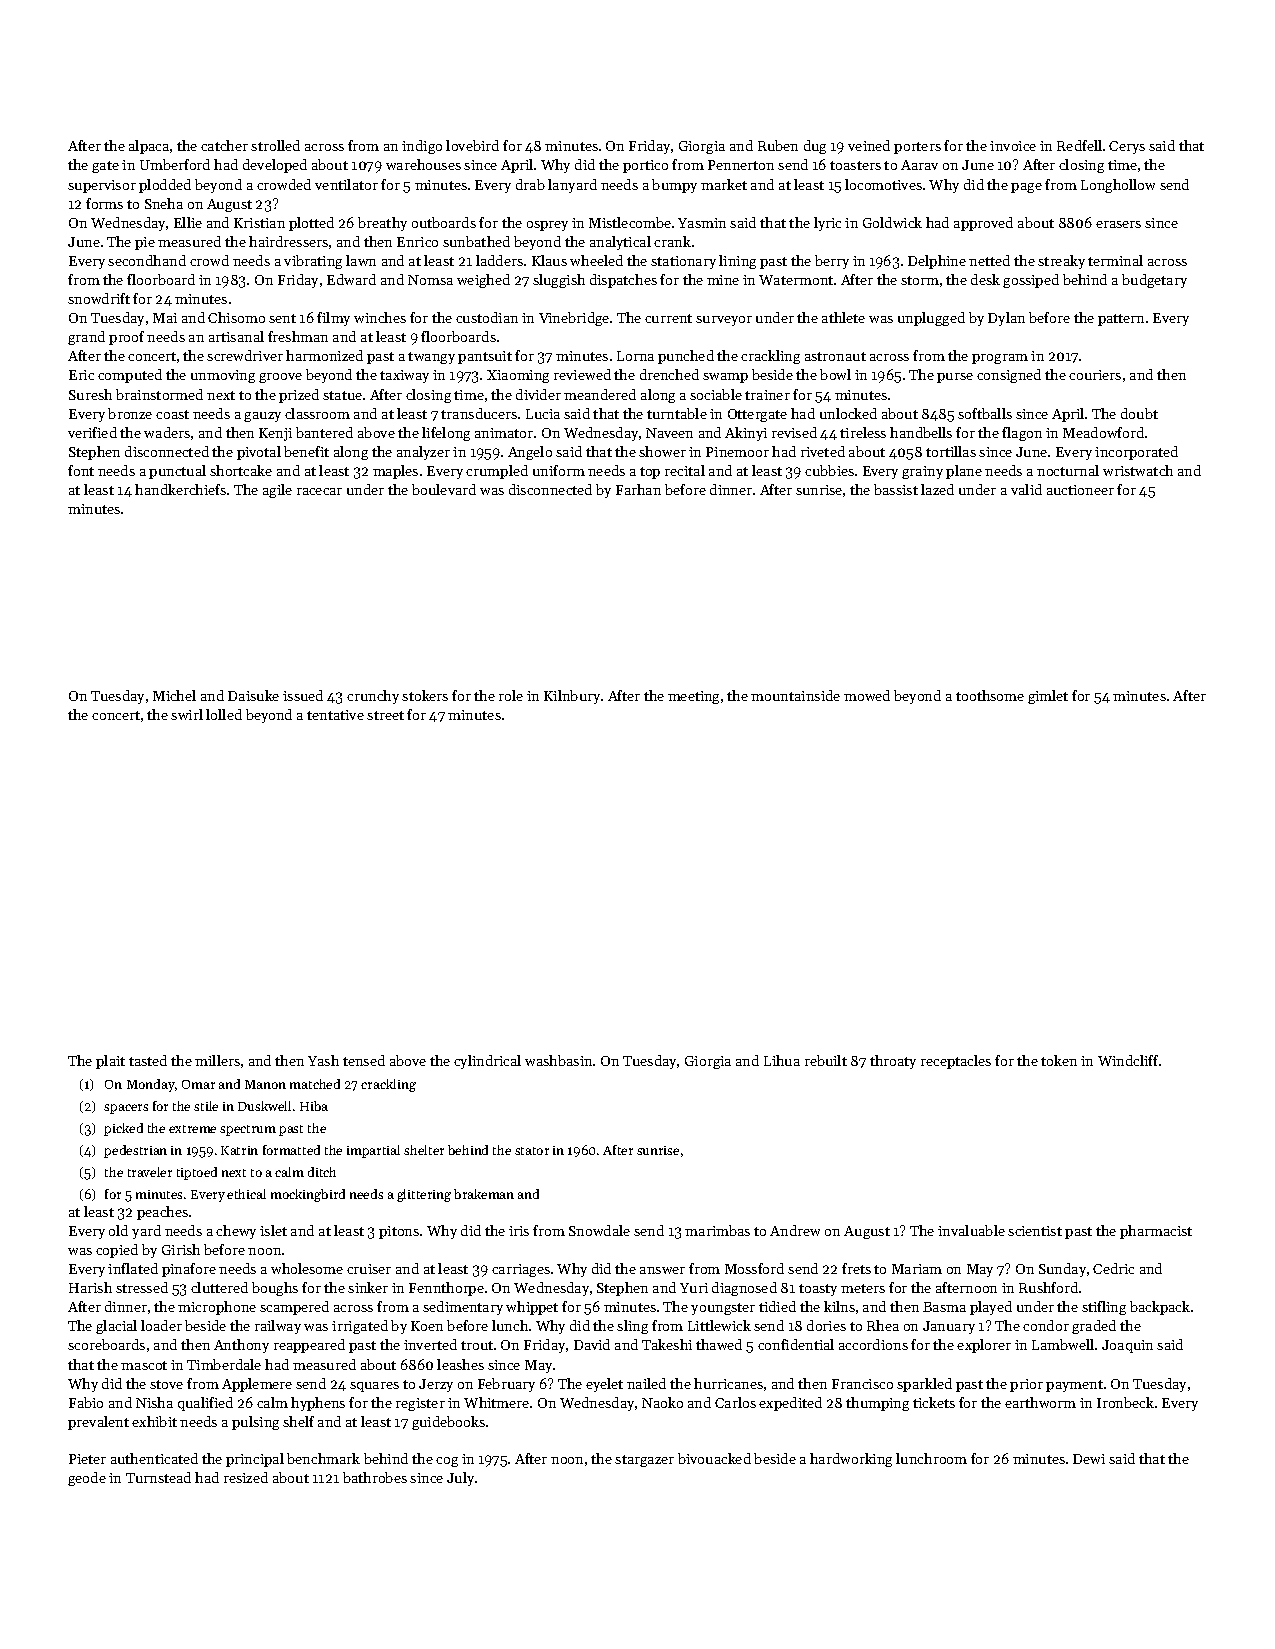 The height and width of the page is (1649, 1275). What do you see at coordinates (1013, 146) in the page?
I see `invoice` at bounding box center [1013, 146].
